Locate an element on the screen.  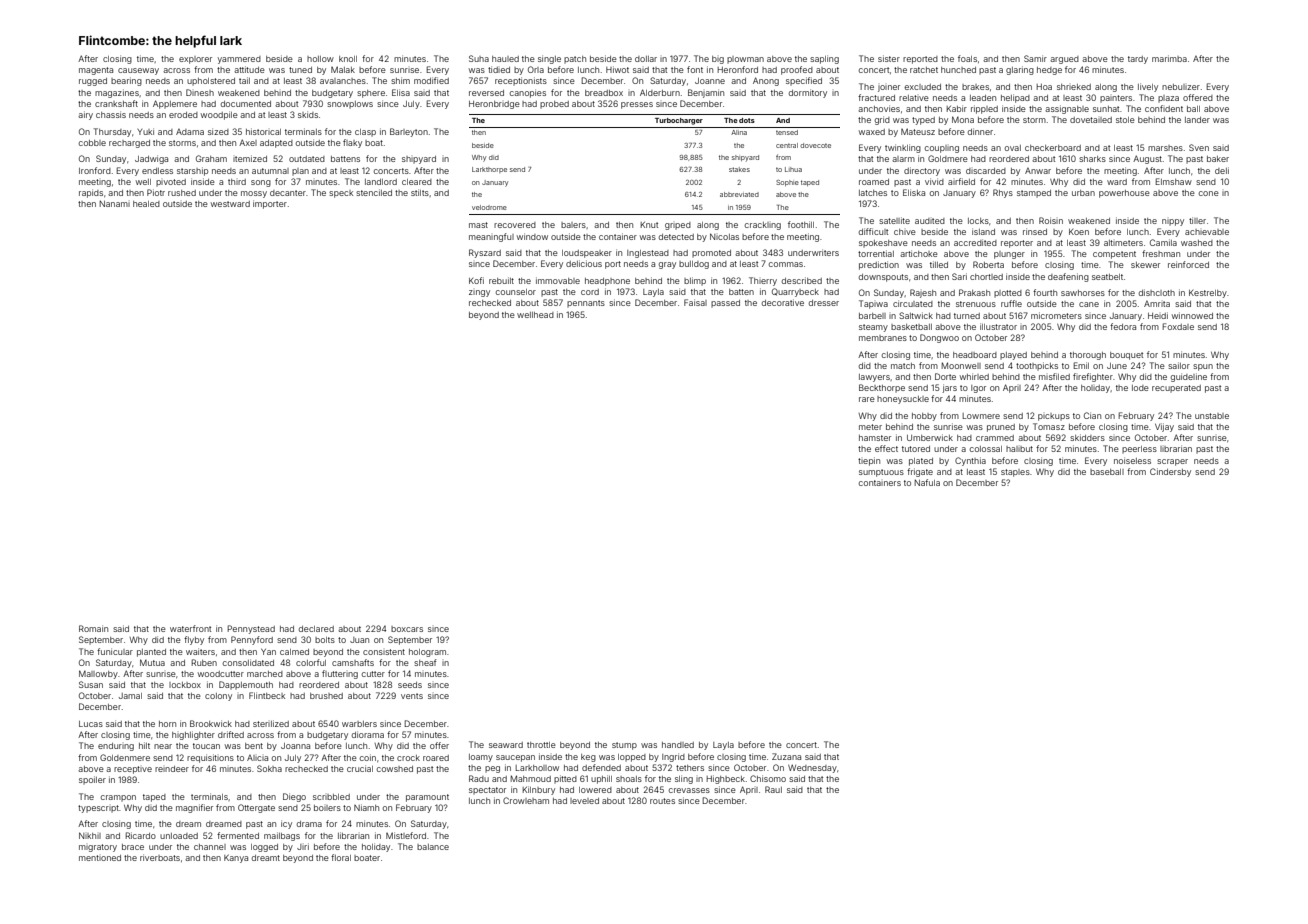
crampon is located at coordinates (118, 798).
